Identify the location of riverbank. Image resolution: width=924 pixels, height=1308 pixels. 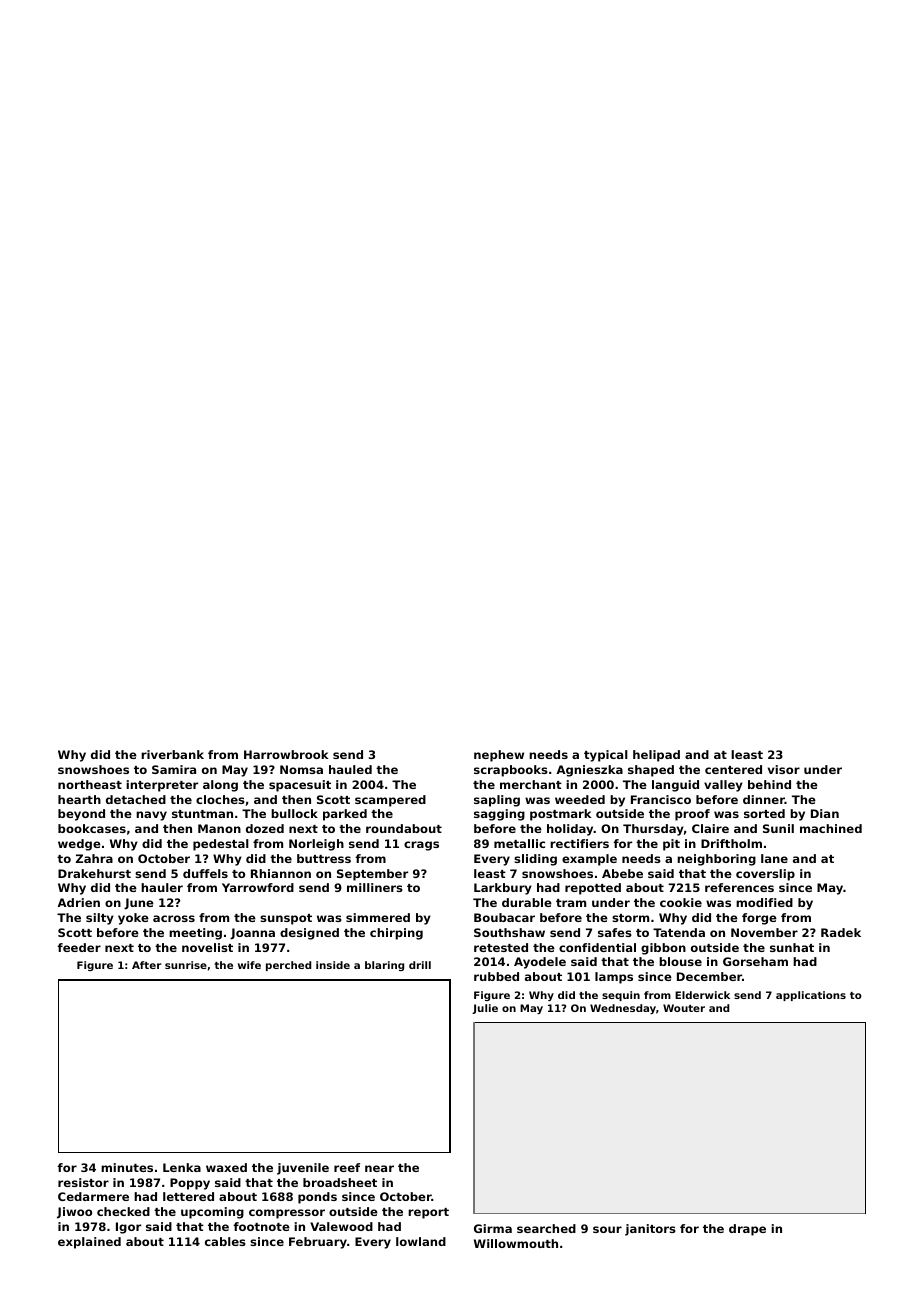
(172, 754).
